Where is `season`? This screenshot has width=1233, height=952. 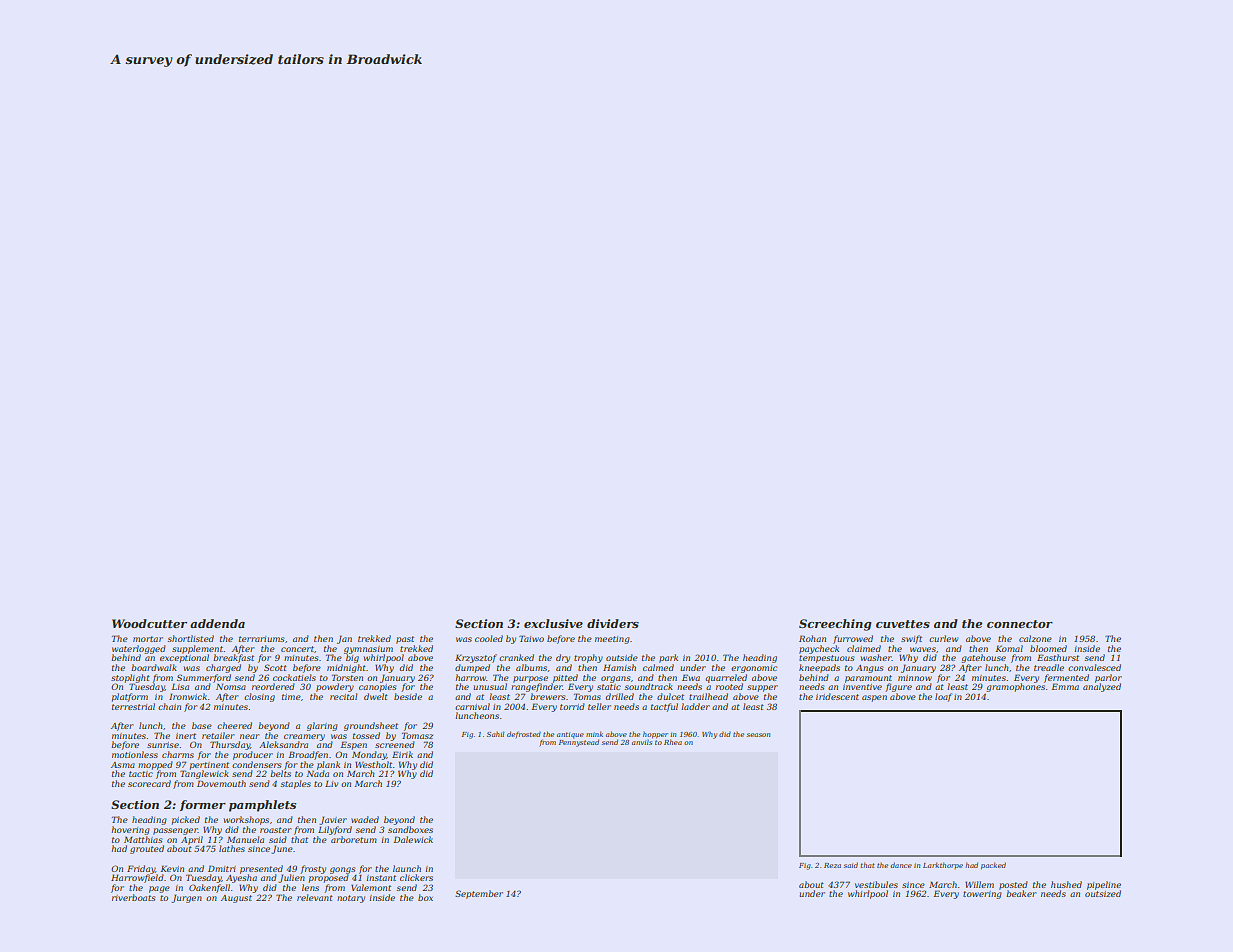 season is located at coordinates (758, 735).
